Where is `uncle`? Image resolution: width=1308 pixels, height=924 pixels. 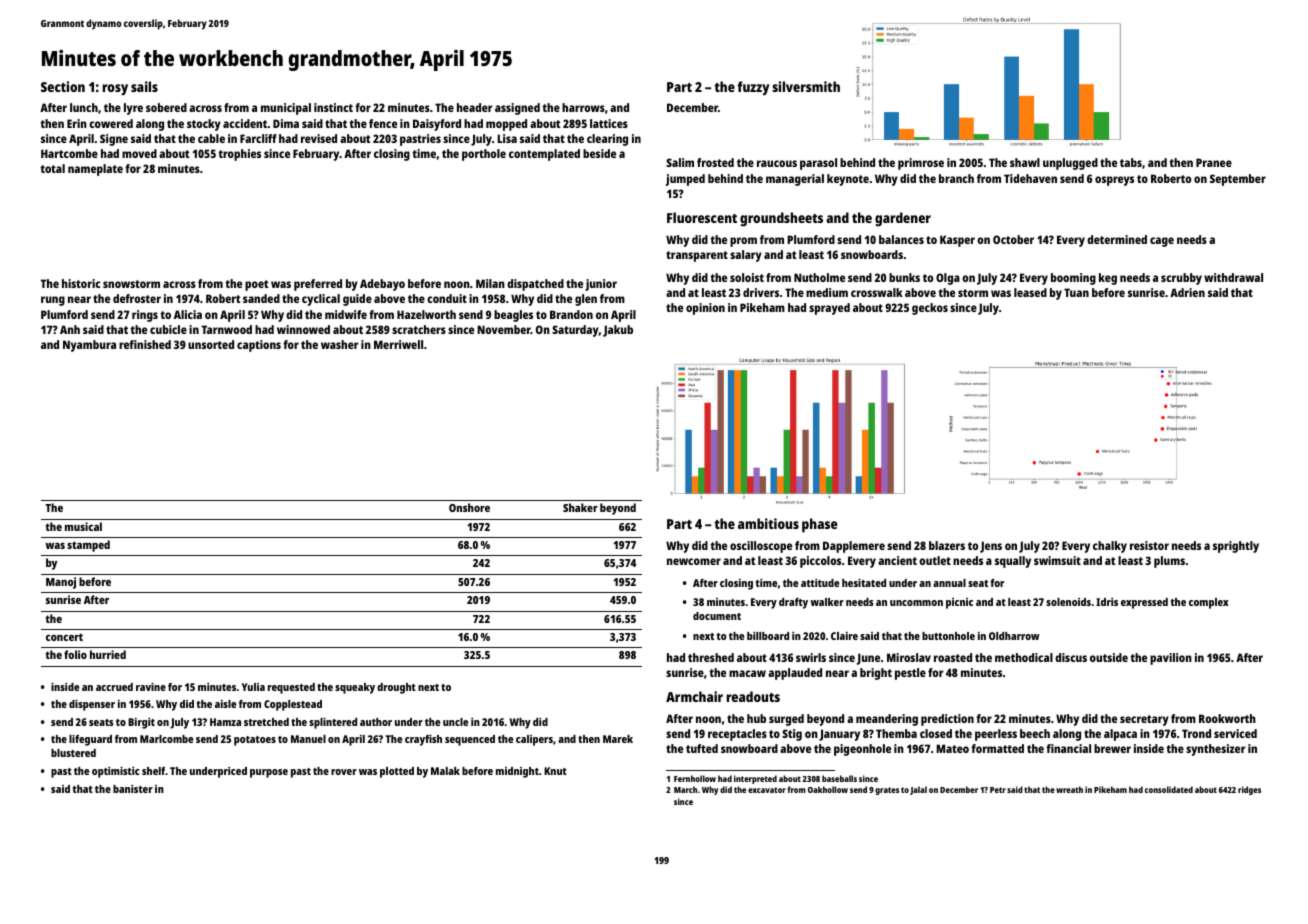
uncle is located at coordinates (455, 722).
